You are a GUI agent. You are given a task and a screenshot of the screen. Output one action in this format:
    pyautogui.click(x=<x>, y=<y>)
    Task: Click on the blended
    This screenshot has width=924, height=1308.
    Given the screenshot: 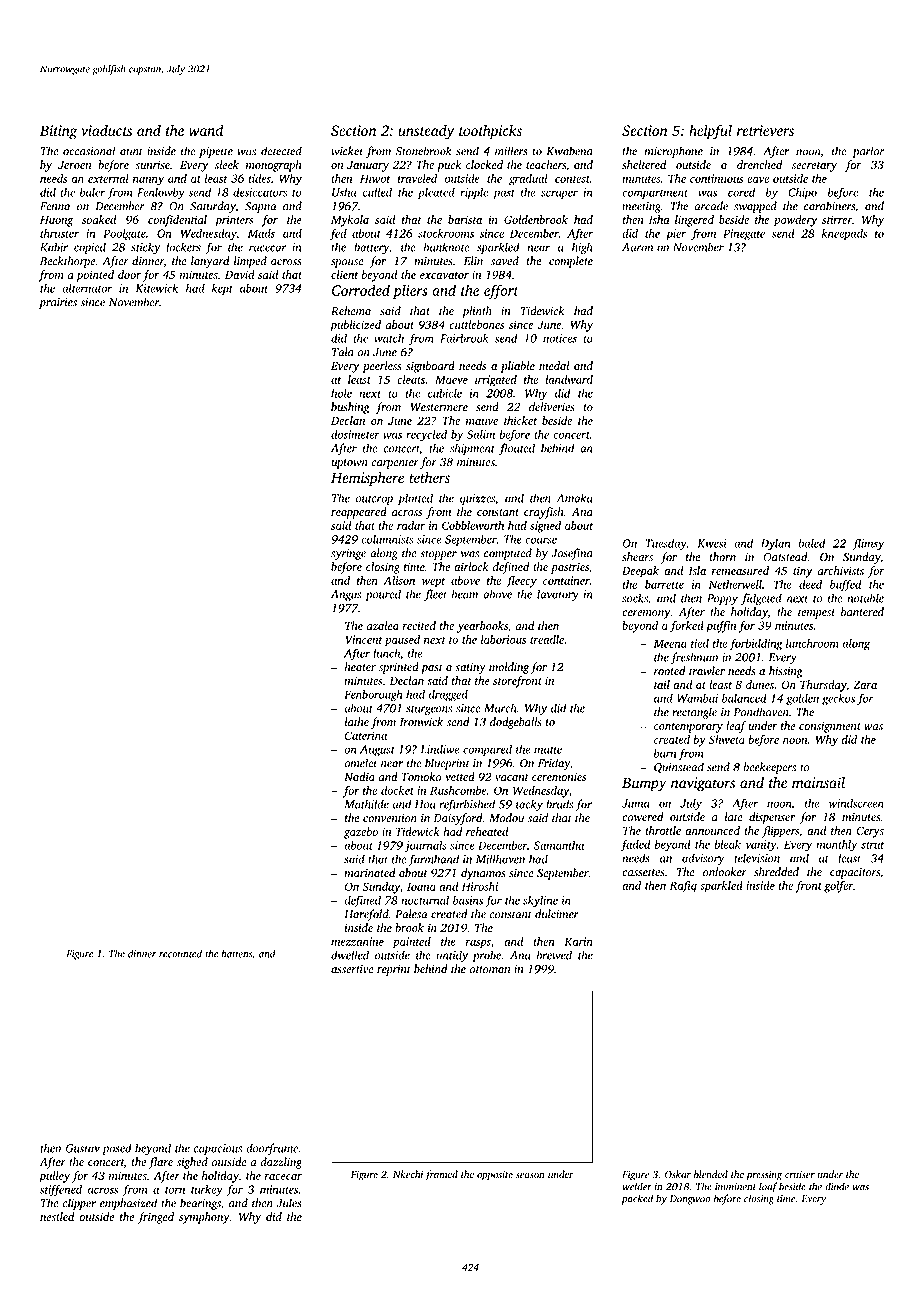 What is the action you would take?
    pyautogui.click(x=711, y=1174)
